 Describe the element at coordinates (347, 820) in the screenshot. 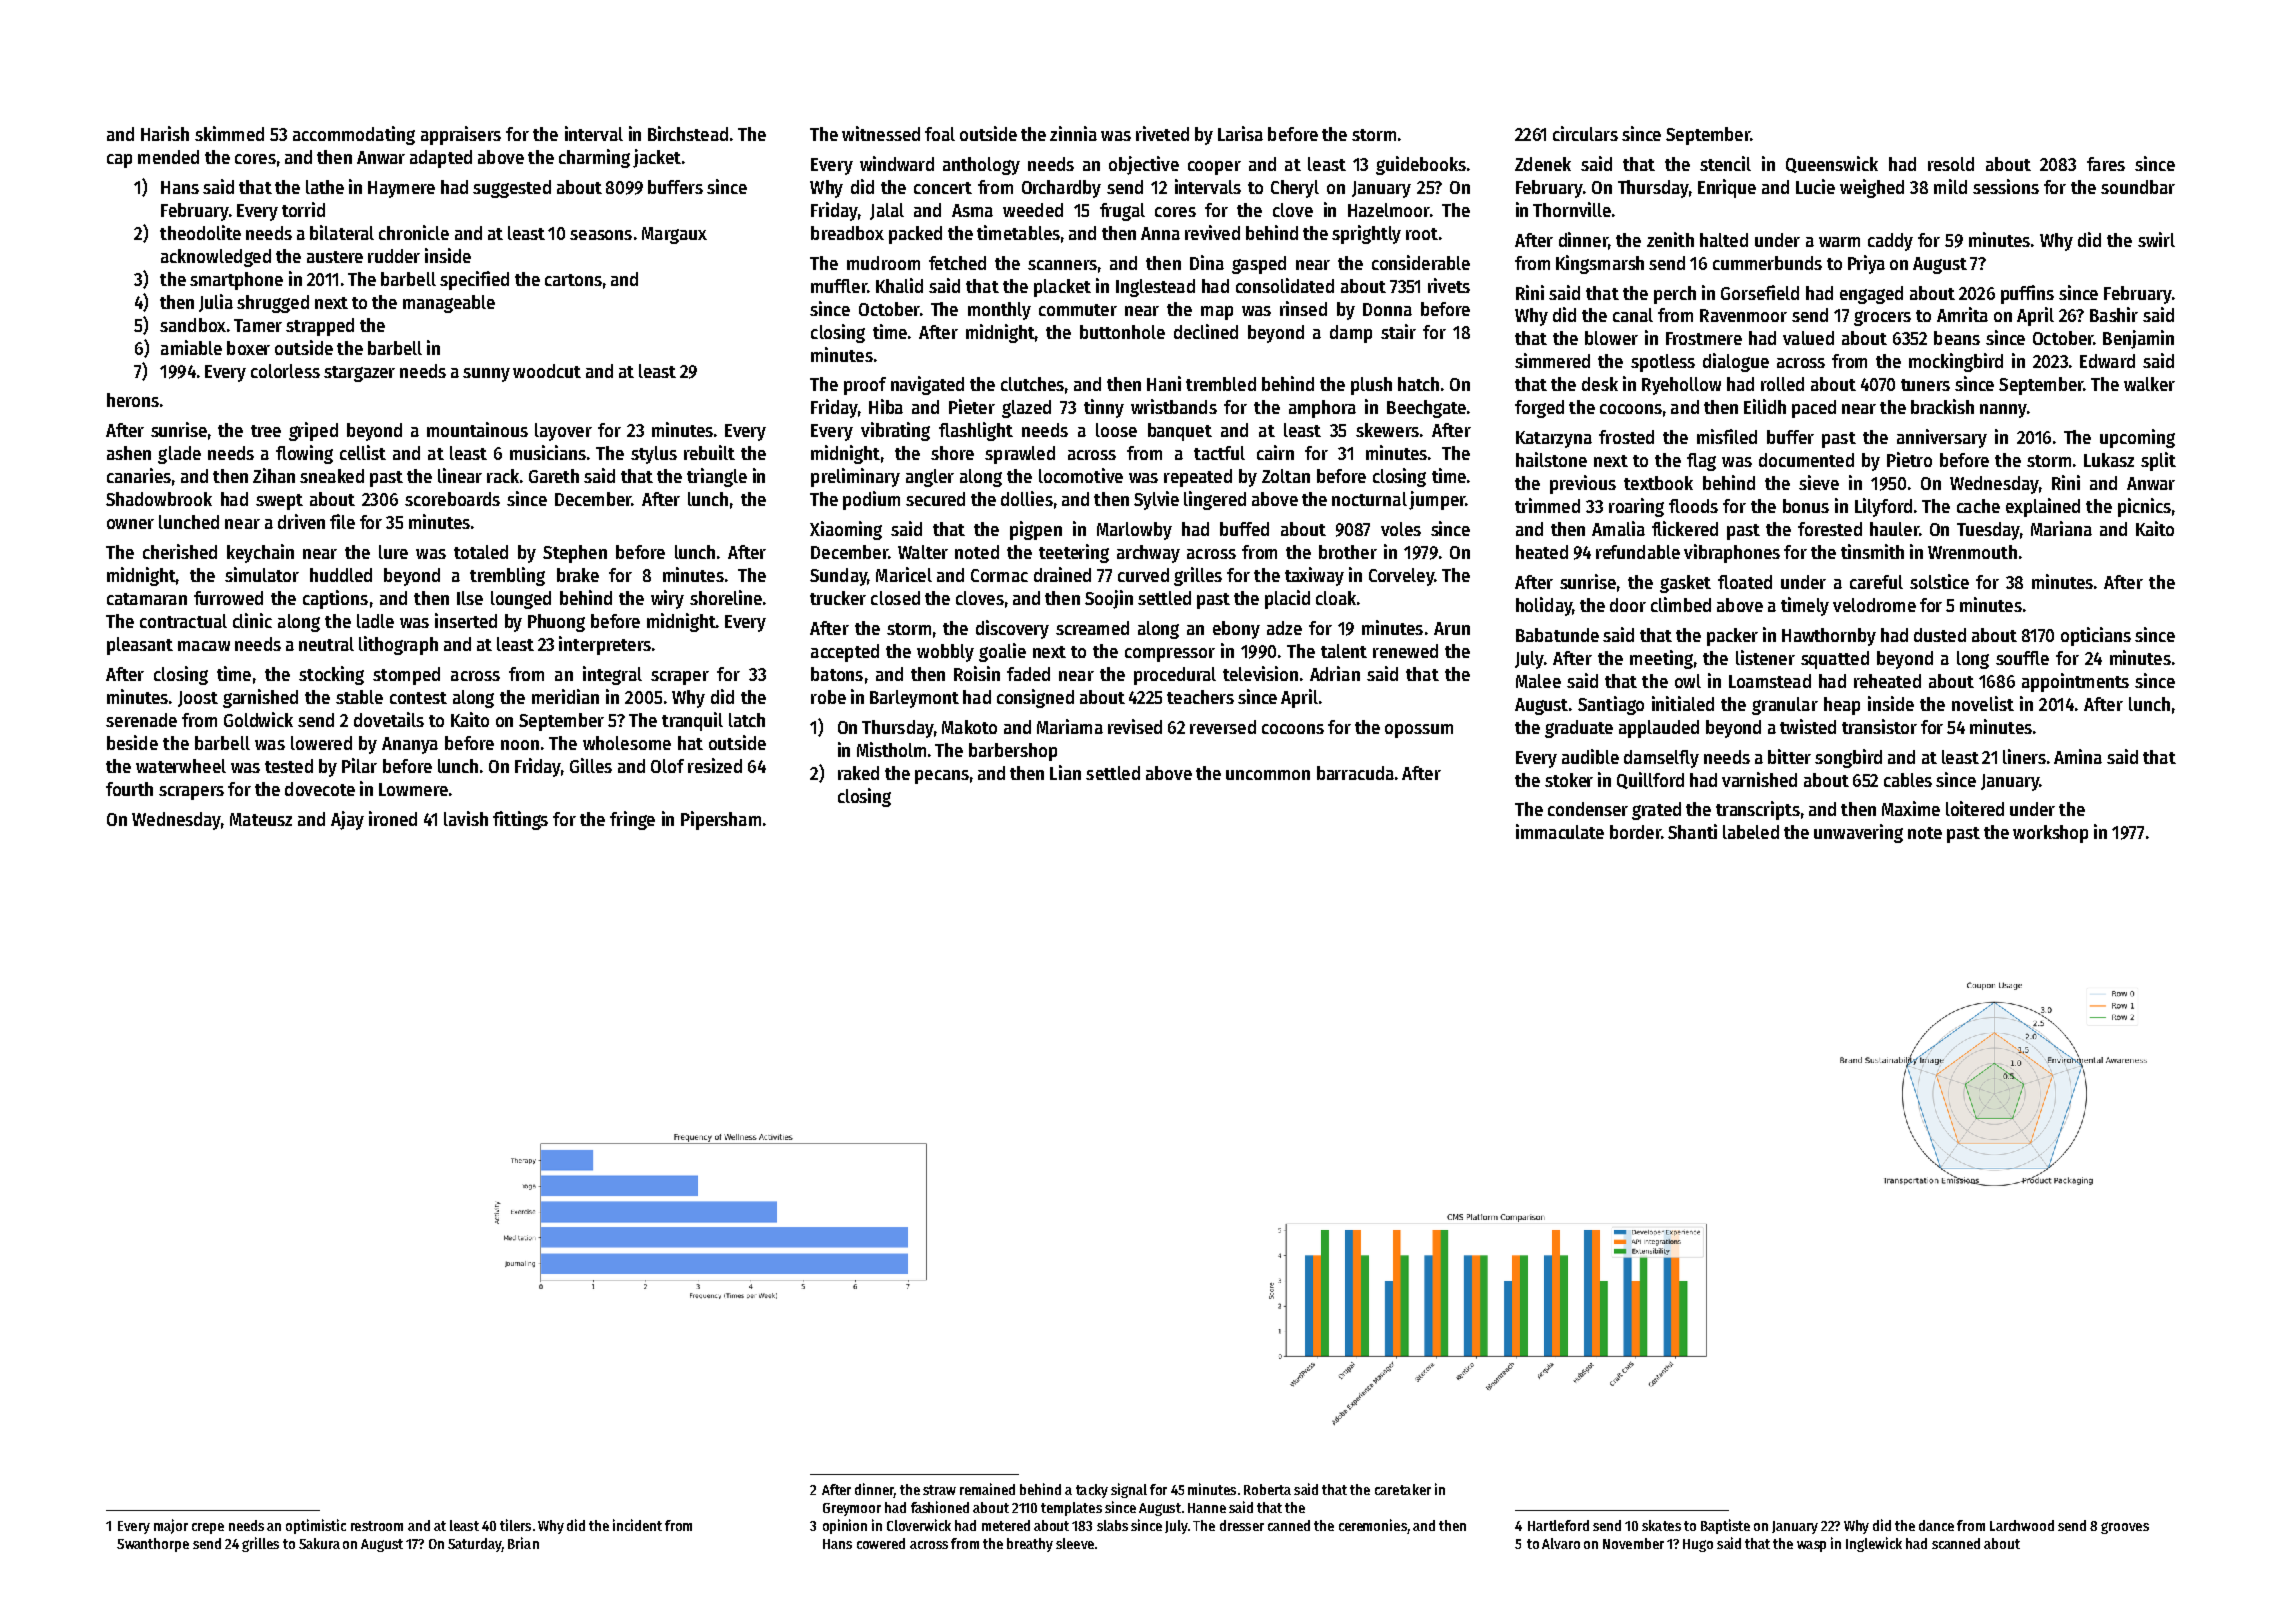

I see `Ajay` at that location.
